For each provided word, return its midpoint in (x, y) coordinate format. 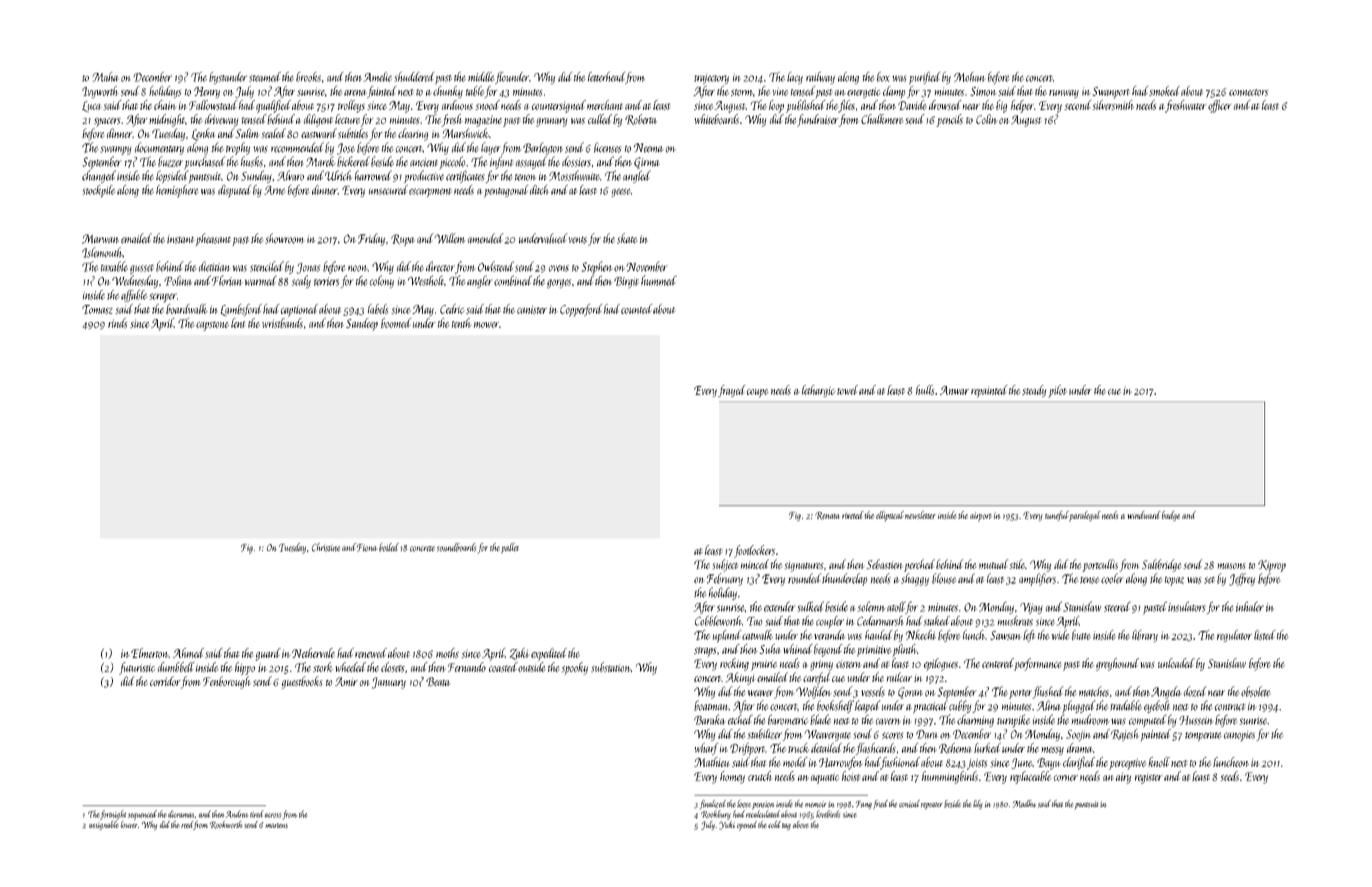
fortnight (113, 815)
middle (481, 77)
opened (747, 826)
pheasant (213, 239)
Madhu (1024, 804)
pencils (949, 120)
